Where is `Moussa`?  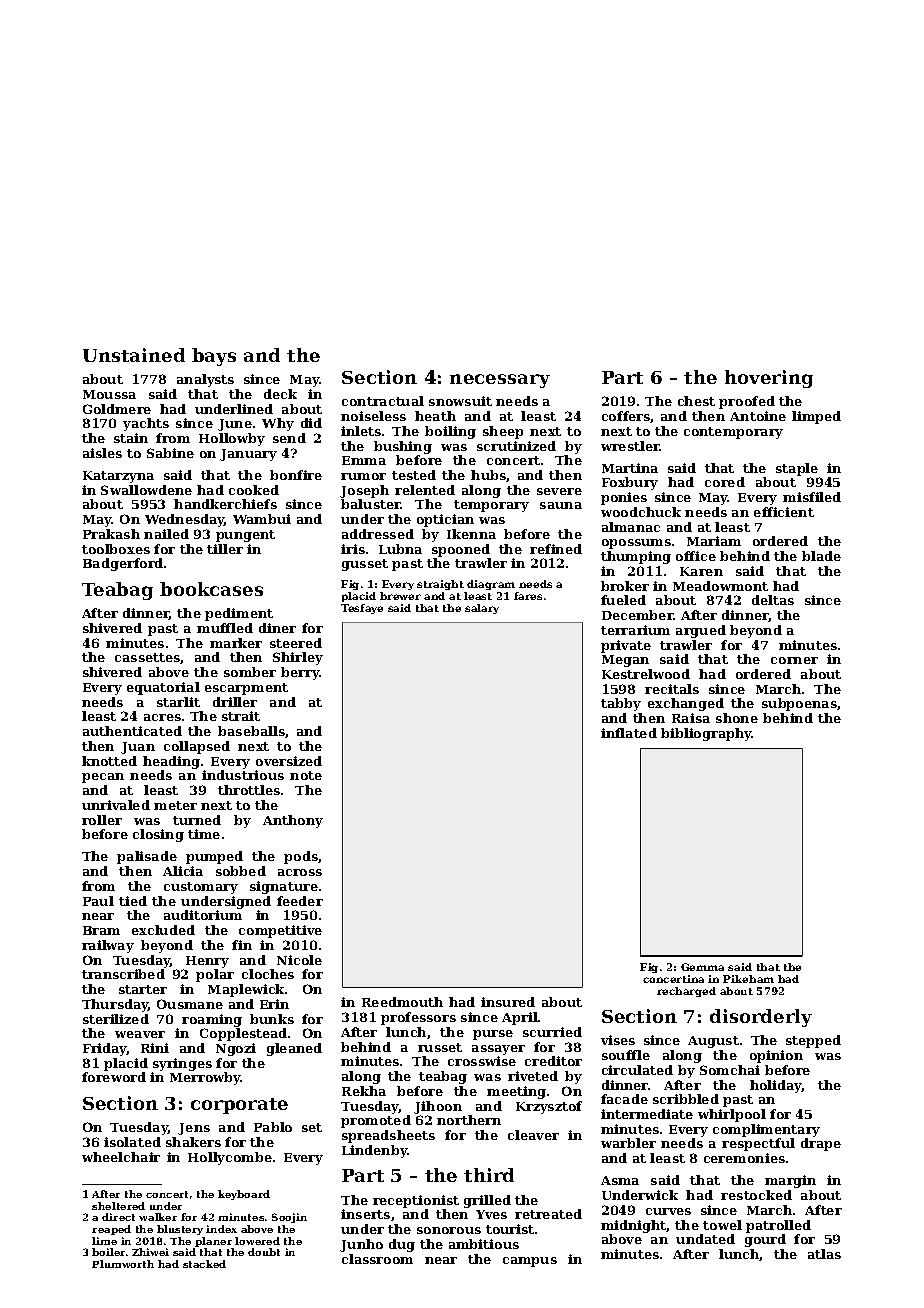
Moussa is located at coordinates (109, 394).
